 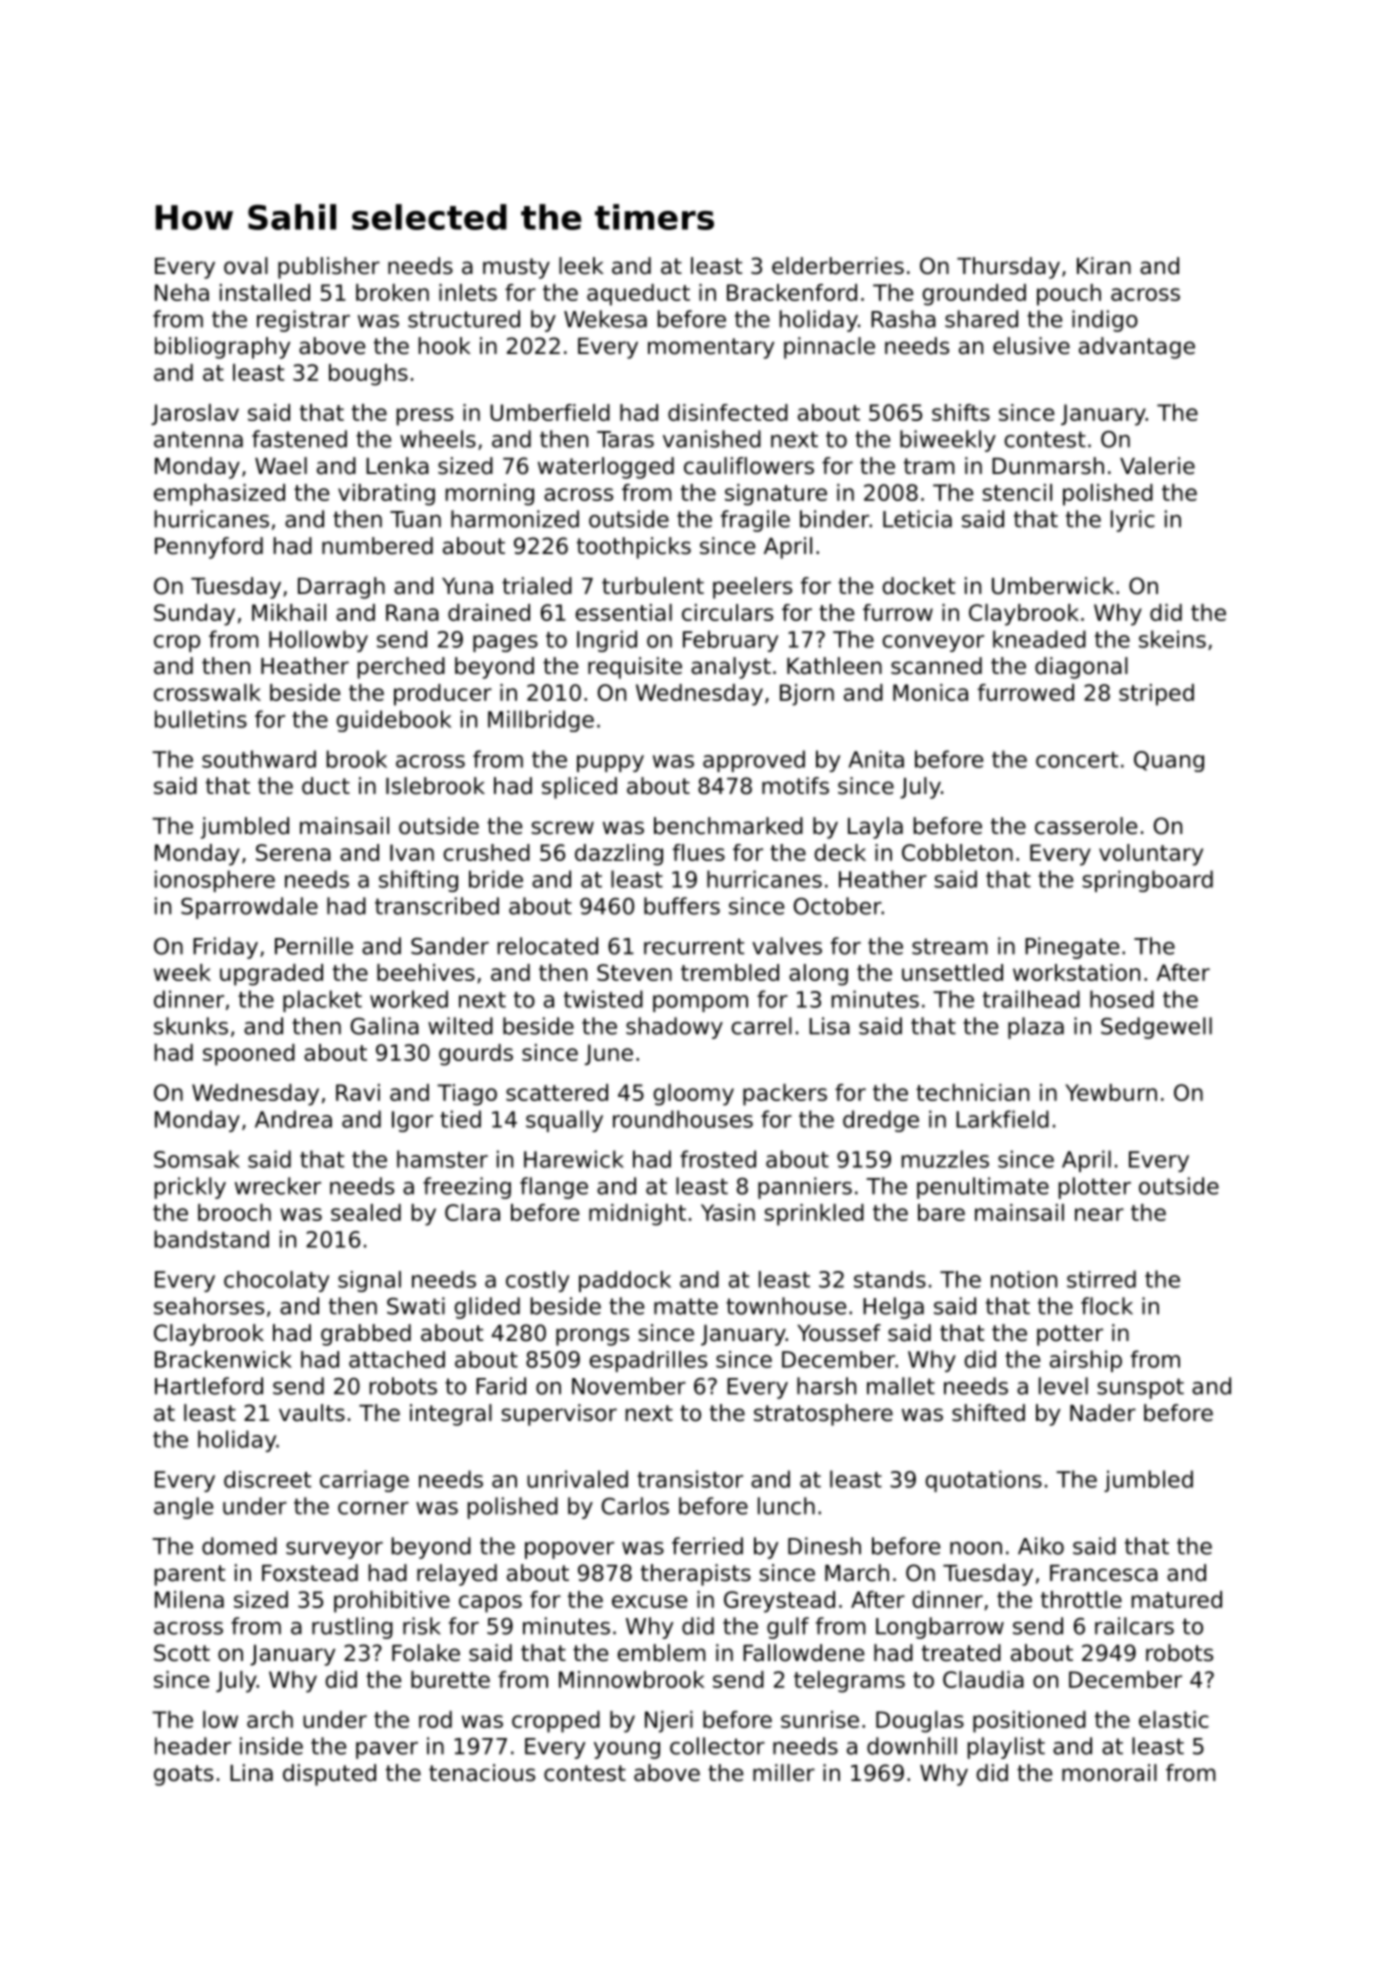 What do you see at coordinates (195, 414) in the screenshot?
I see `Jaroslav` at bounding box center [195, 414].
